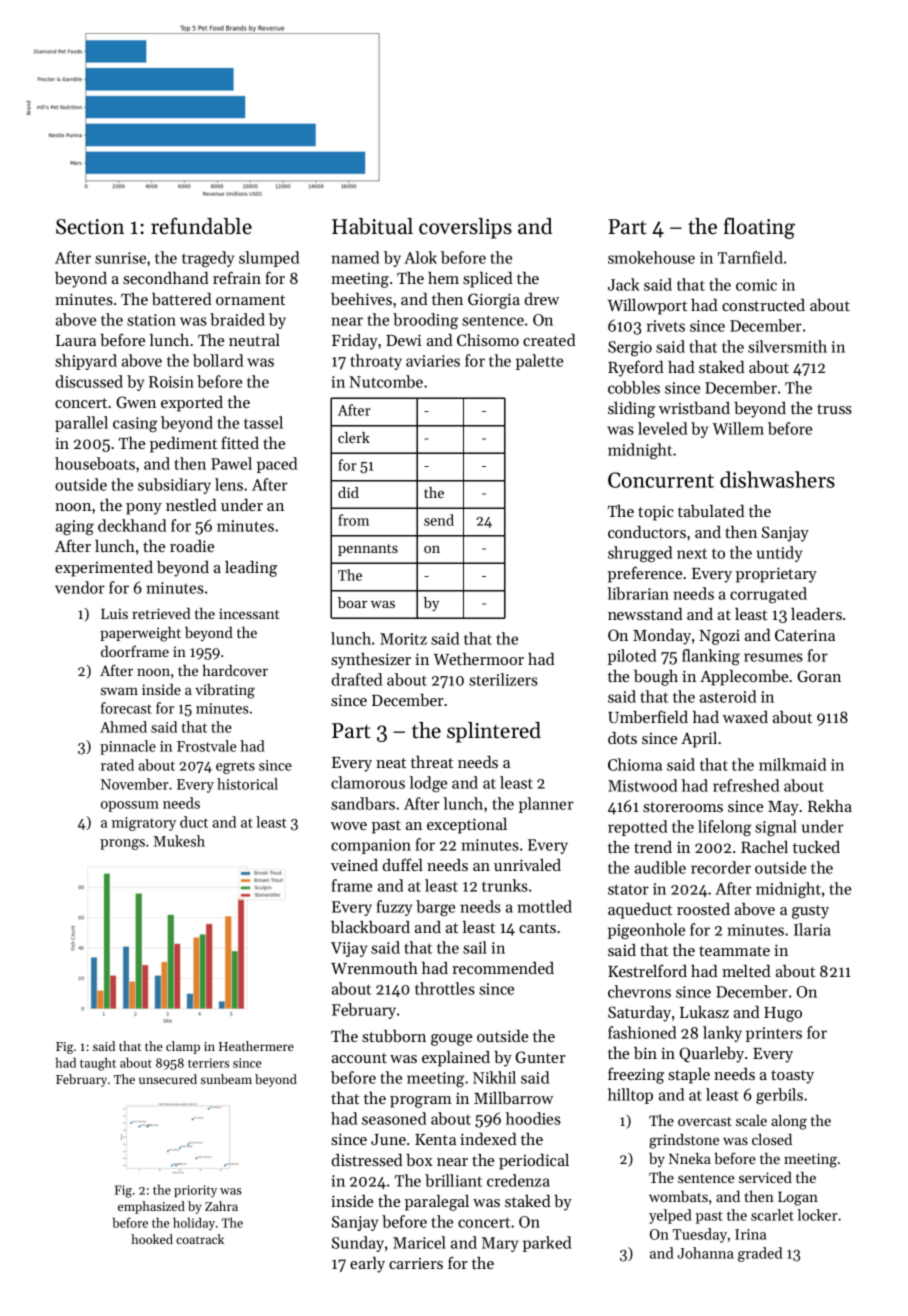  What do you see at coordinates (819, 676) in the screenshot?
I see `Goran` at bounding box center [819, 676].
